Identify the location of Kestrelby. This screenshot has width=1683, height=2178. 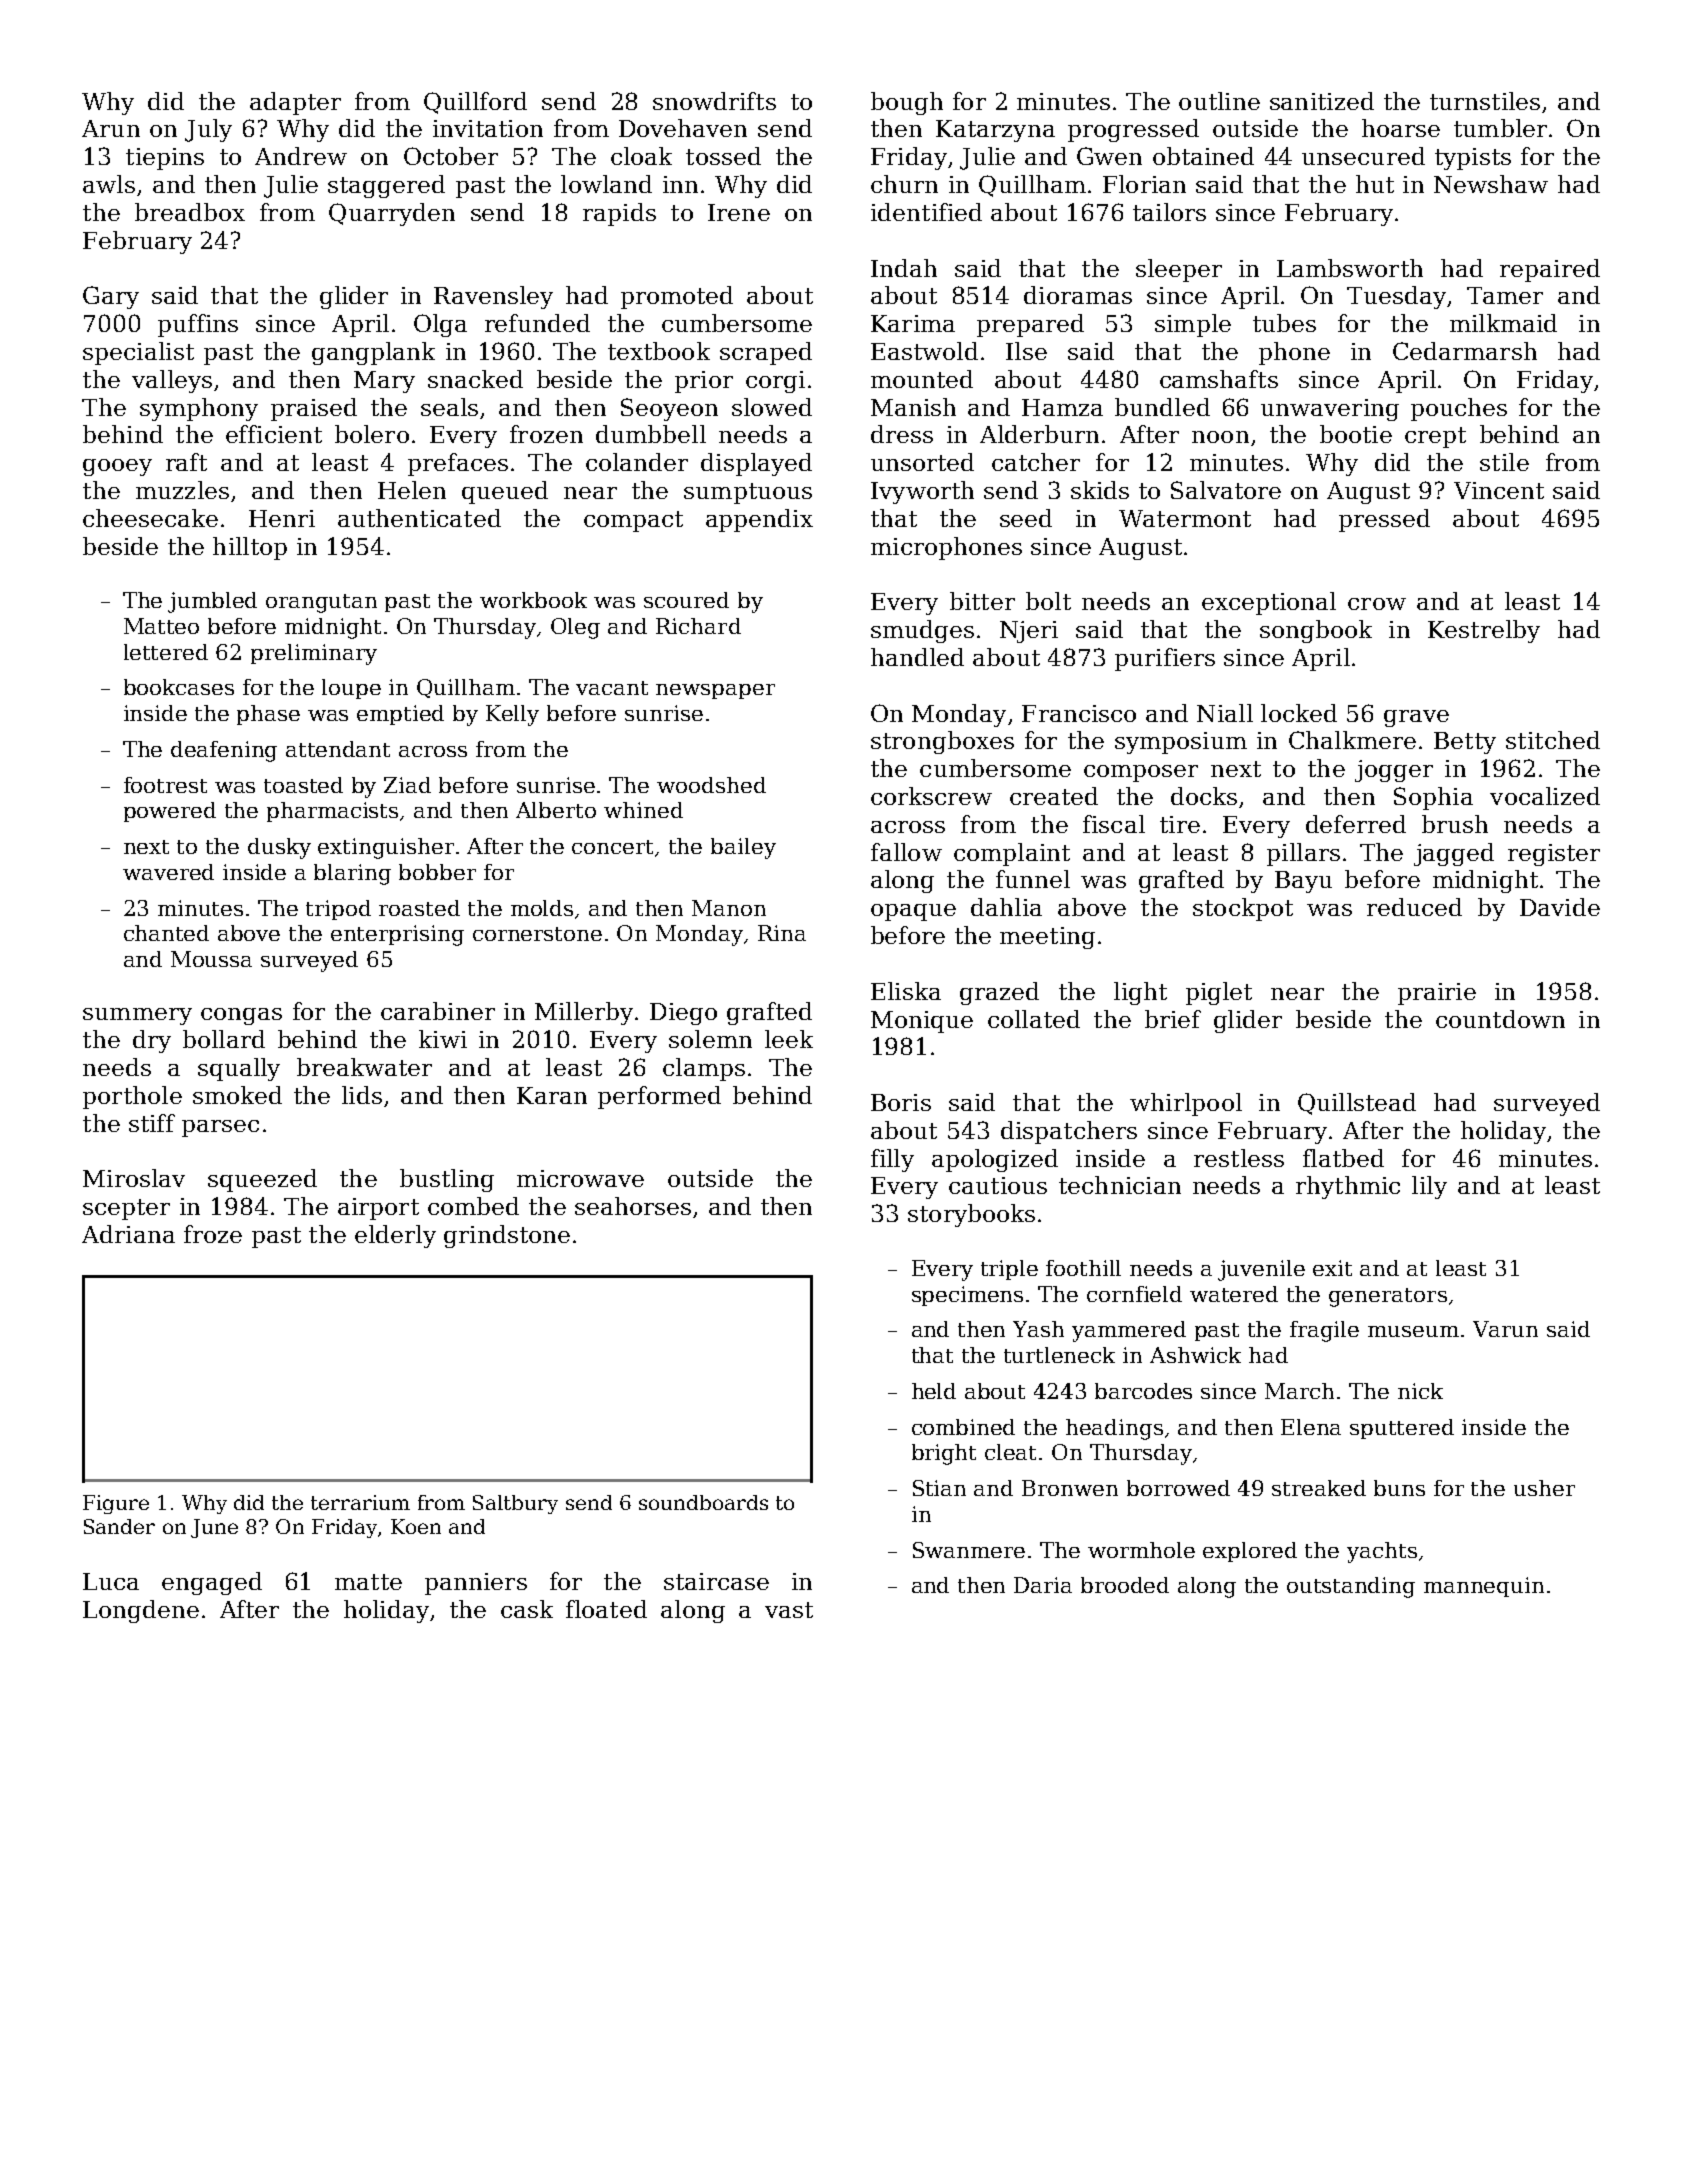
(1484, 631).
